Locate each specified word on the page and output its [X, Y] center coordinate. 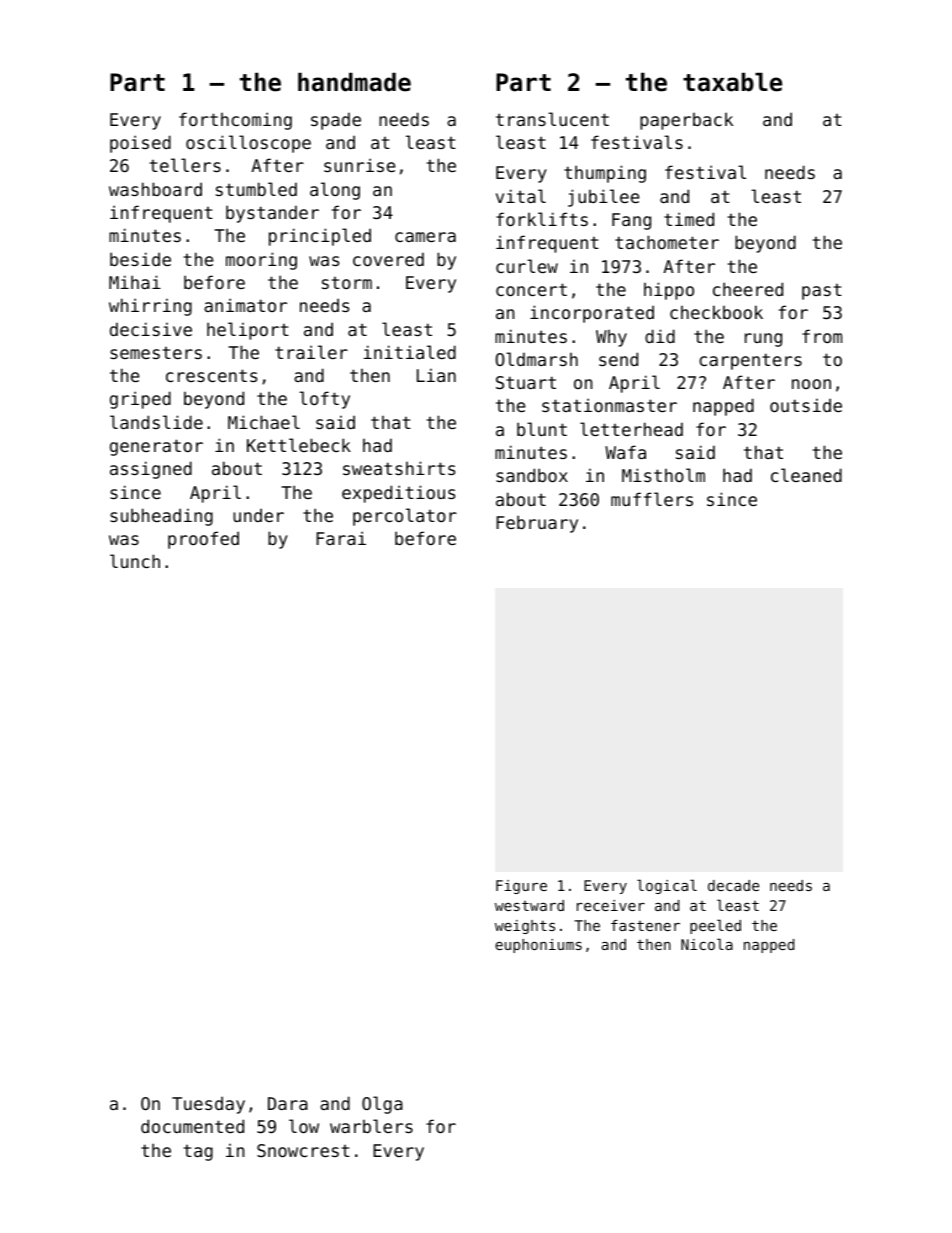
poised [140, 144]
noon [811, 384]
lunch [135, 561]
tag [198, 1153]
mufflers [652, 499]
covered [388, 259]
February [537, 524]
